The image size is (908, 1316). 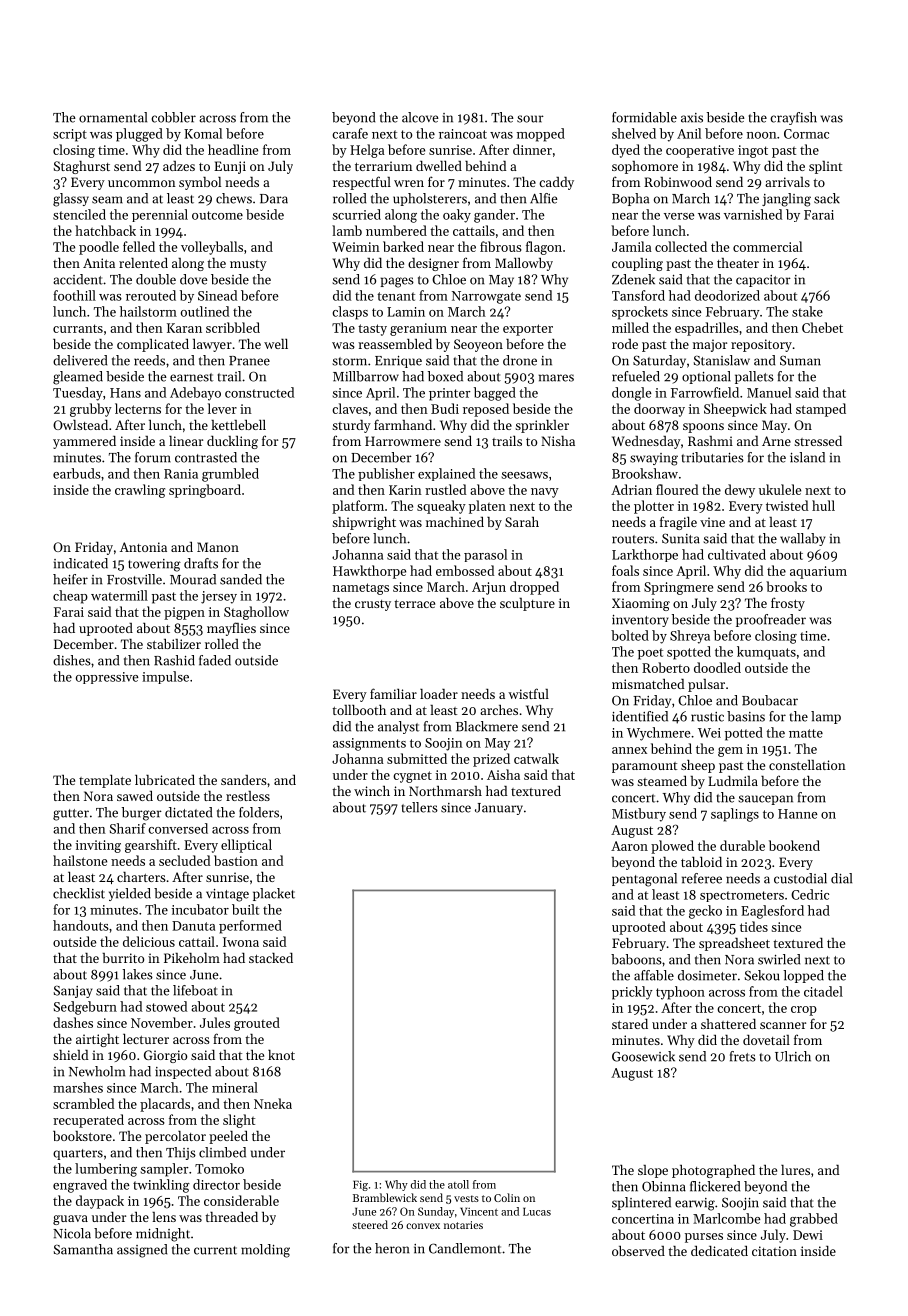 I want to click on Suman, so click(x=800, y=361).
